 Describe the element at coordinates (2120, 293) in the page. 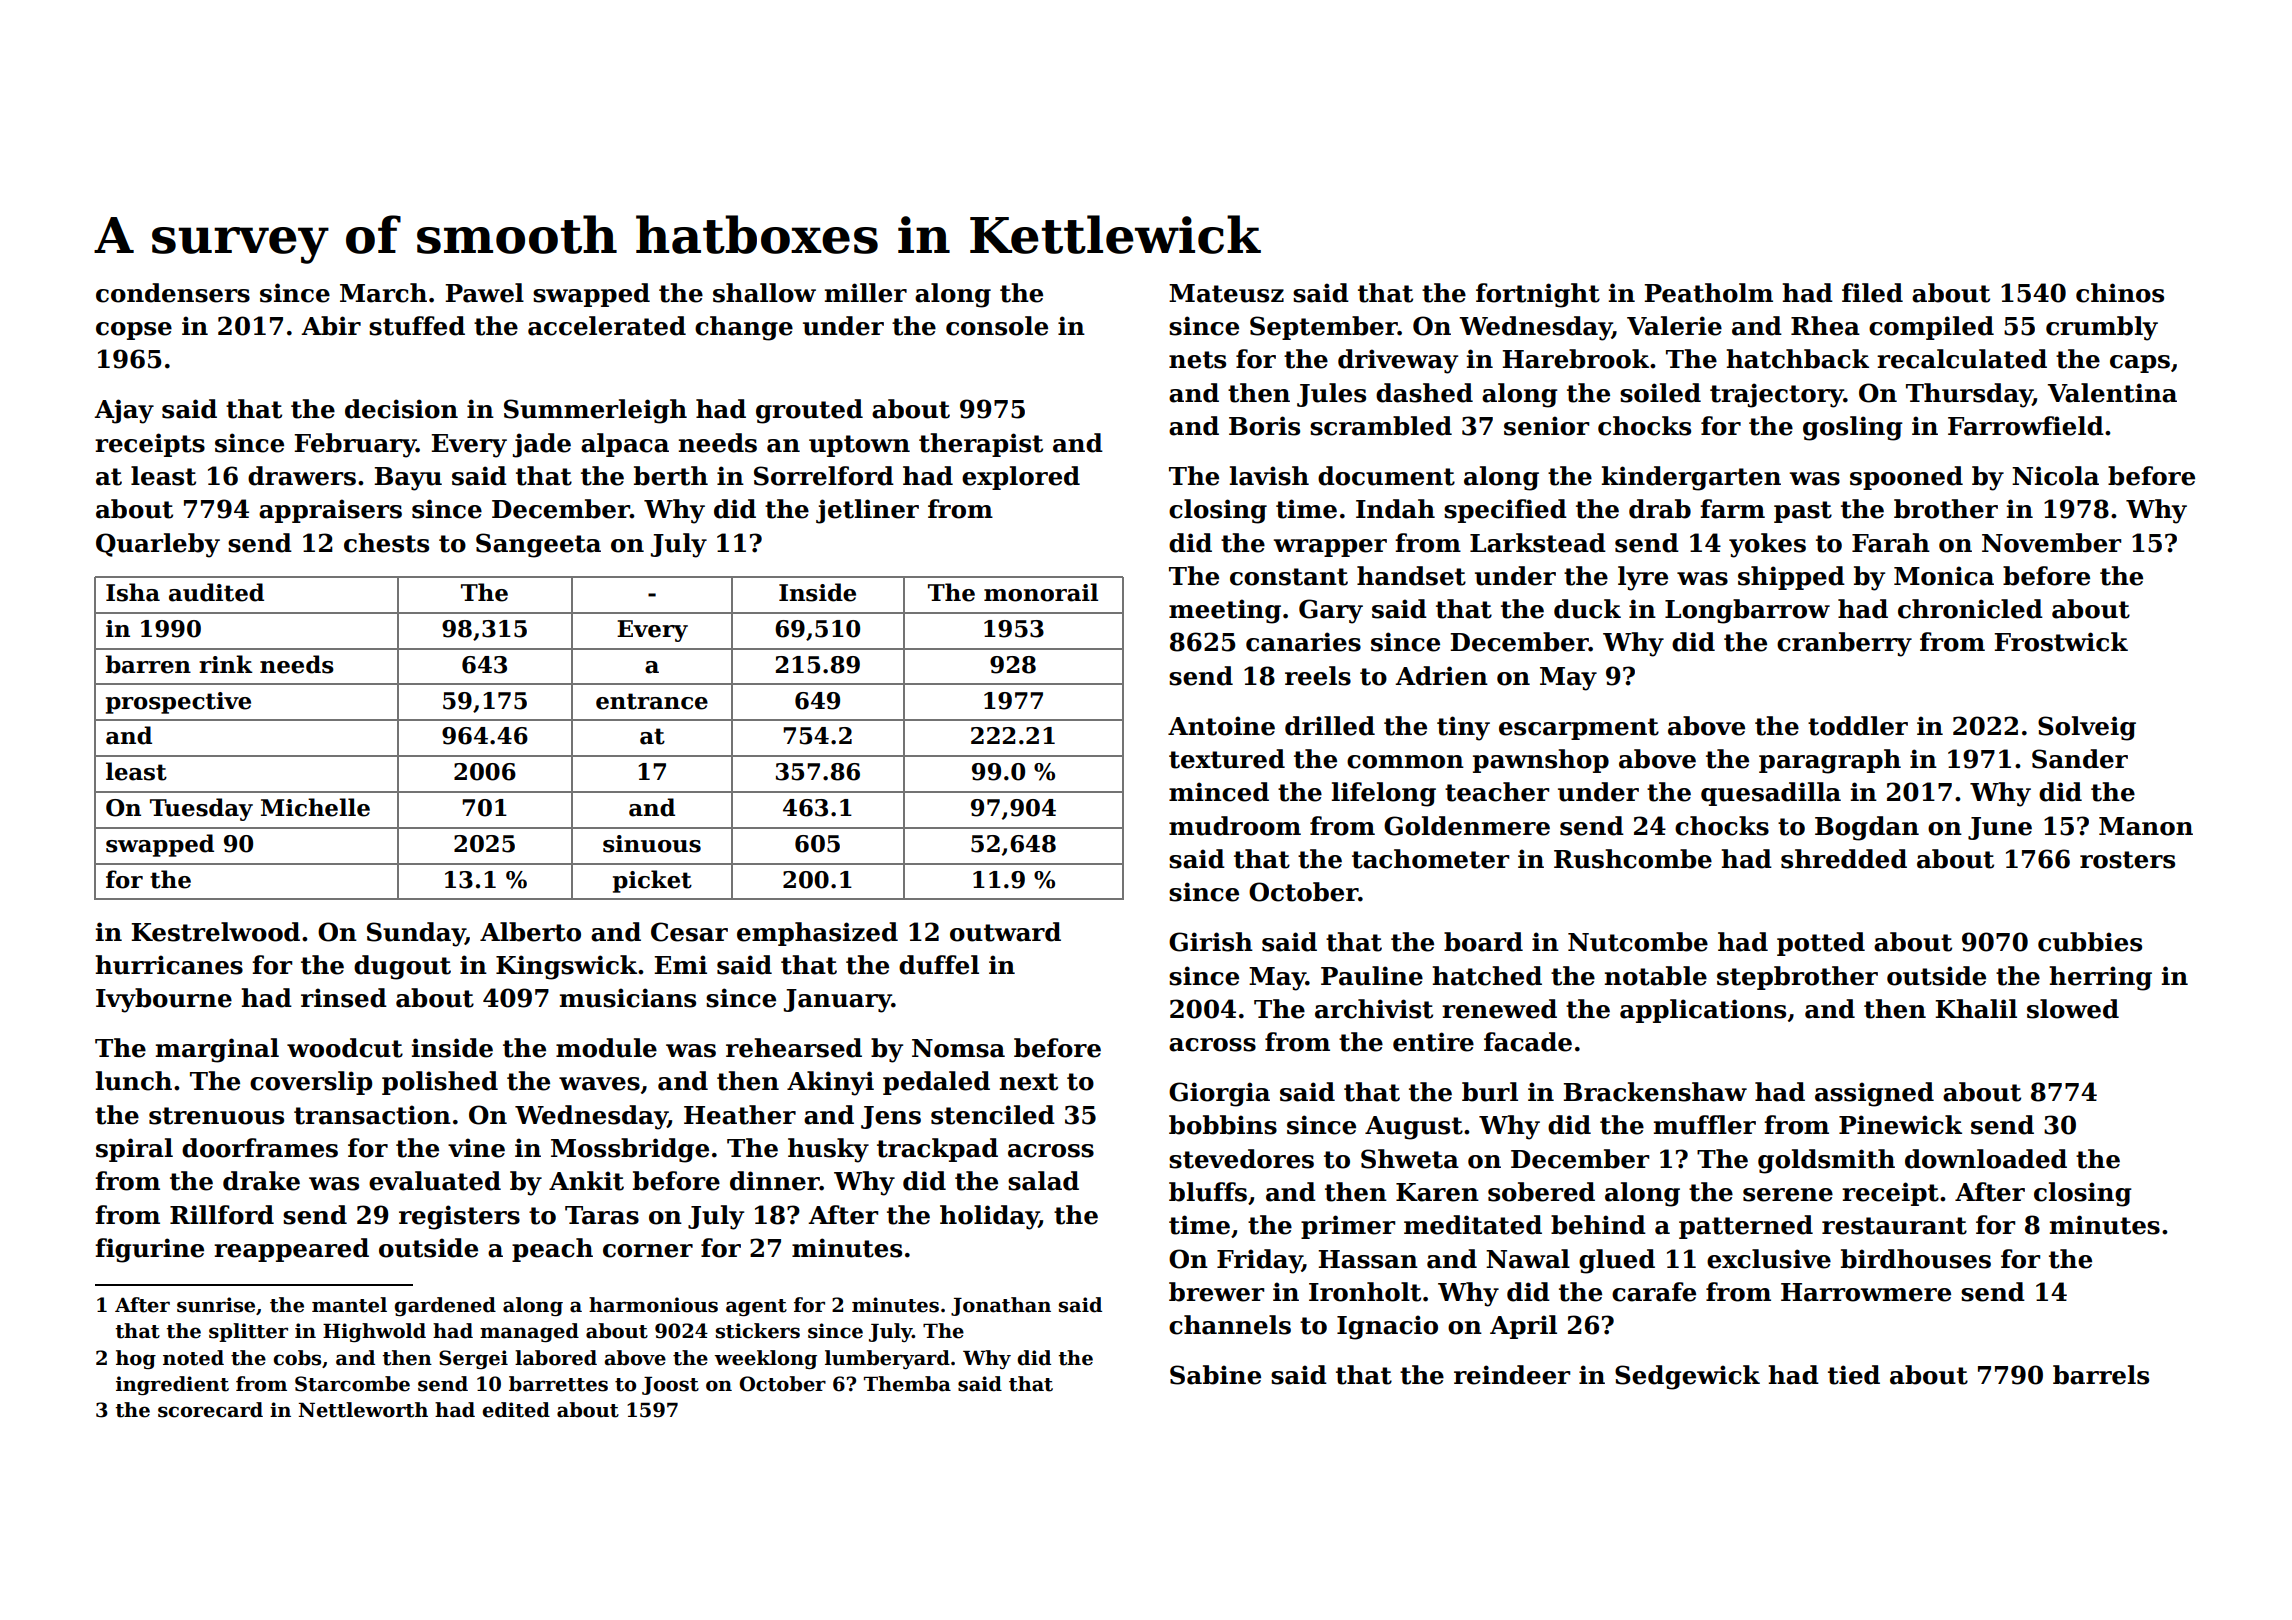

I see `chinos` at that location.
